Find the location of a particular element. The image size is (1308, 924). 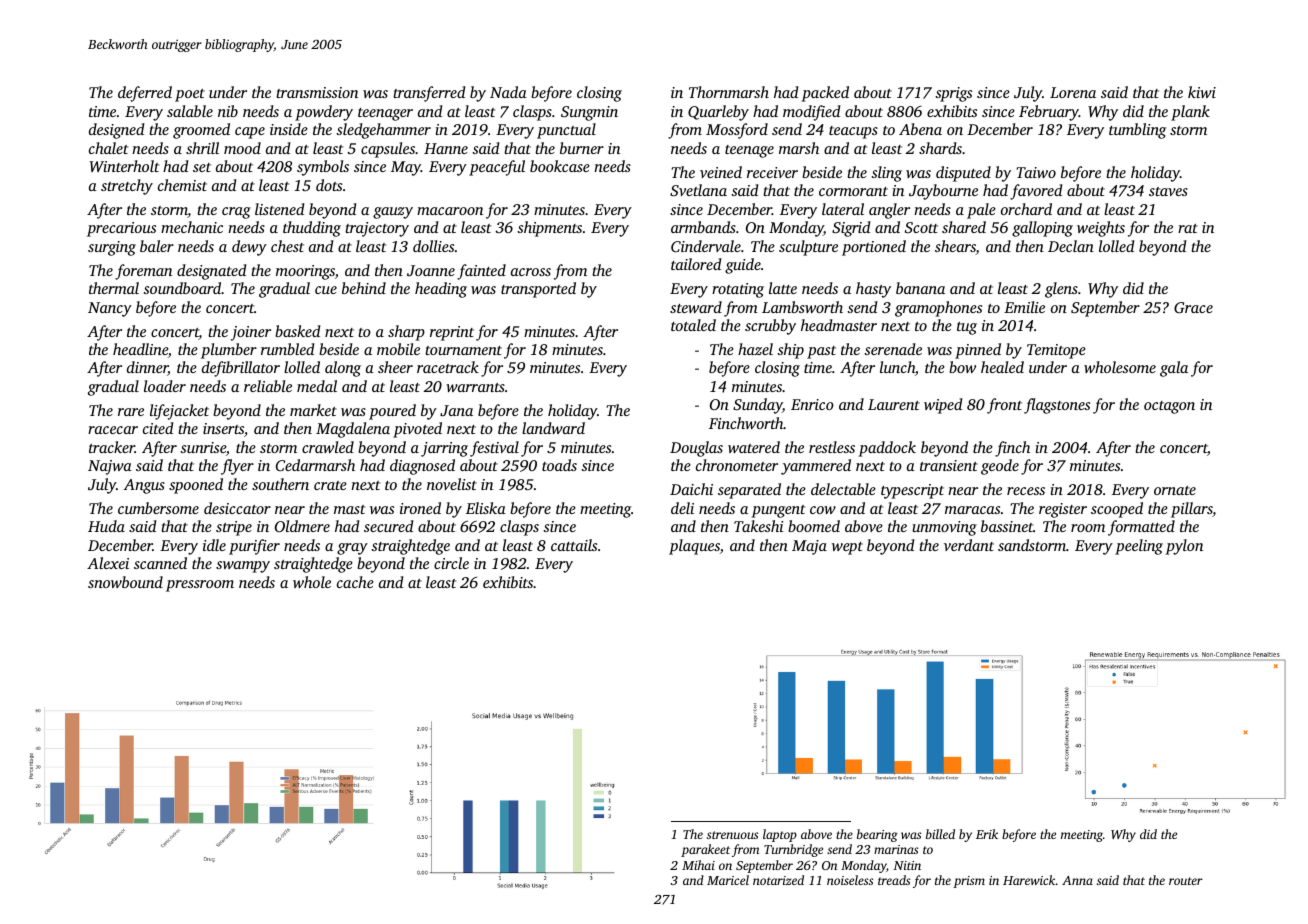

pylon is located at coordinates (1184, 547).
